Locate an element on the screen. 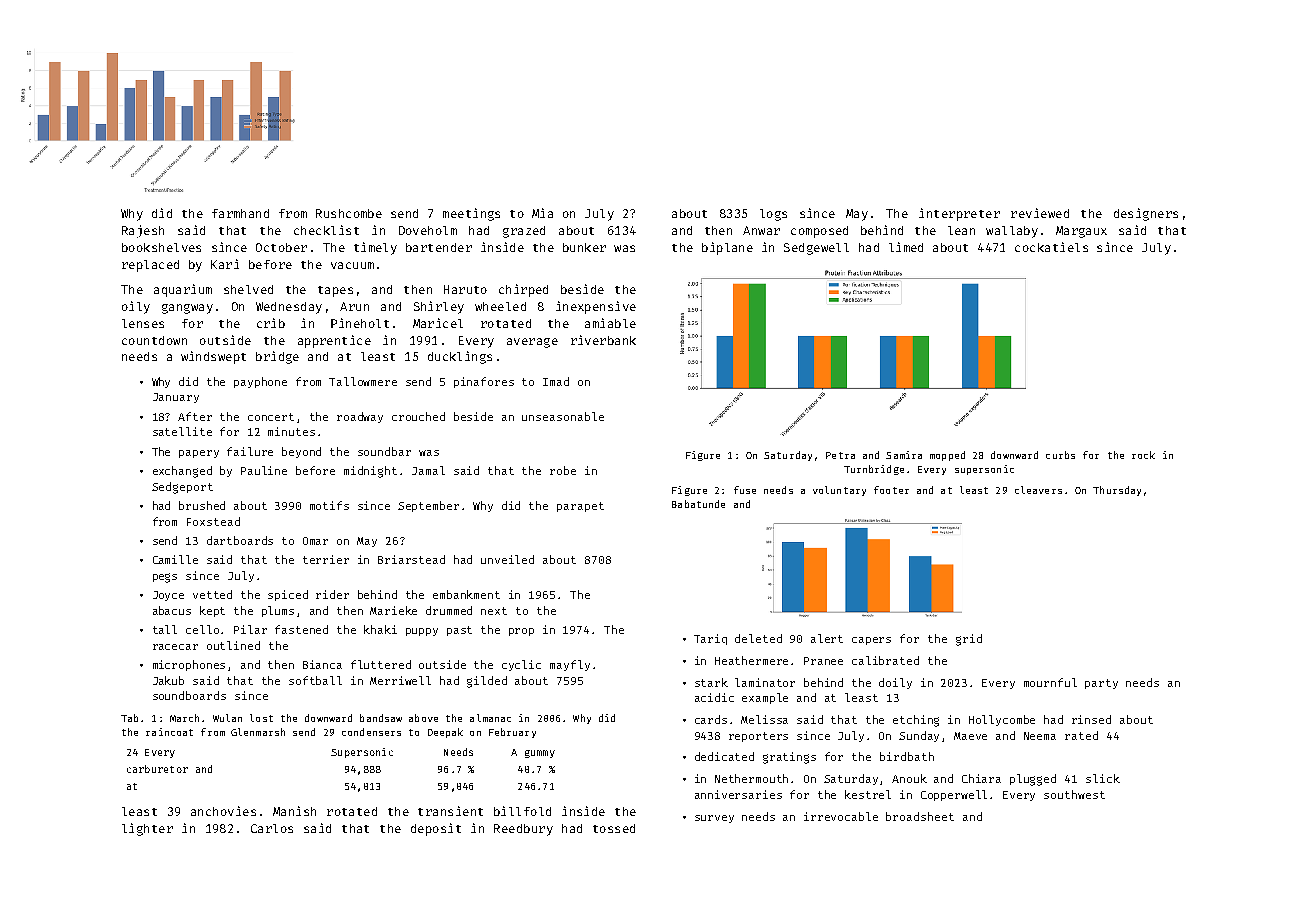  mournful is located at coordinates (1050, 682).
